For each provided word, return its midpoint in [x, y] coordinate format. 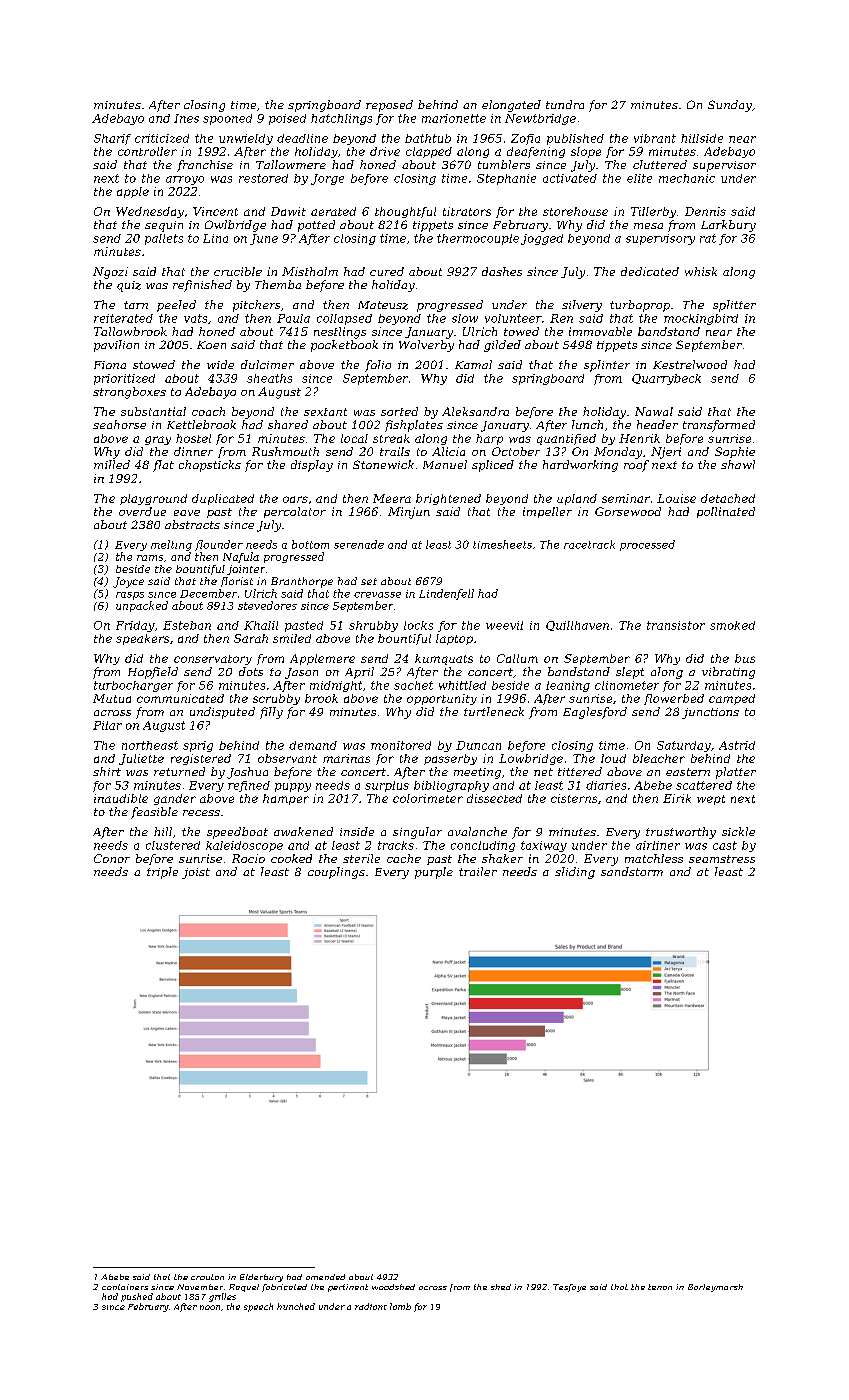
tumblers [504, 164]
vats [195, 318]
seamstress [722, 859]
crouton [207, 1277]
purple [434, 873]
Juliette [141, 759]
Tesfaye [569, 1288]
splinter [607, 366]
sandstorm [632, 871]
